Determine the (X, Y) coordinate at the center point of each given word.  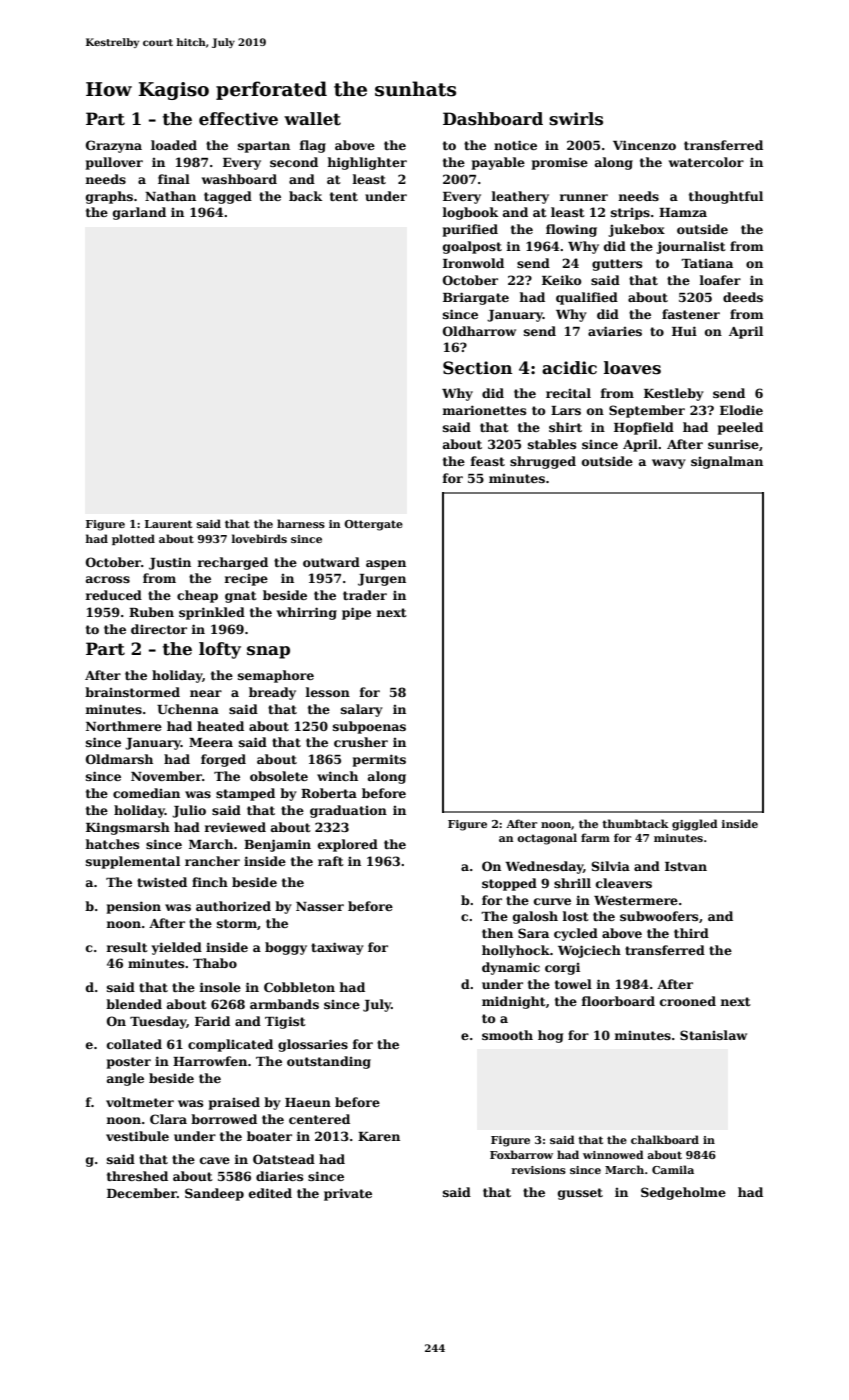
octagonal (547, 839)
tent (344, 196)
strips (630, 214)
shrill (572, 883)
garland (139, 213)
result (127, 947)
